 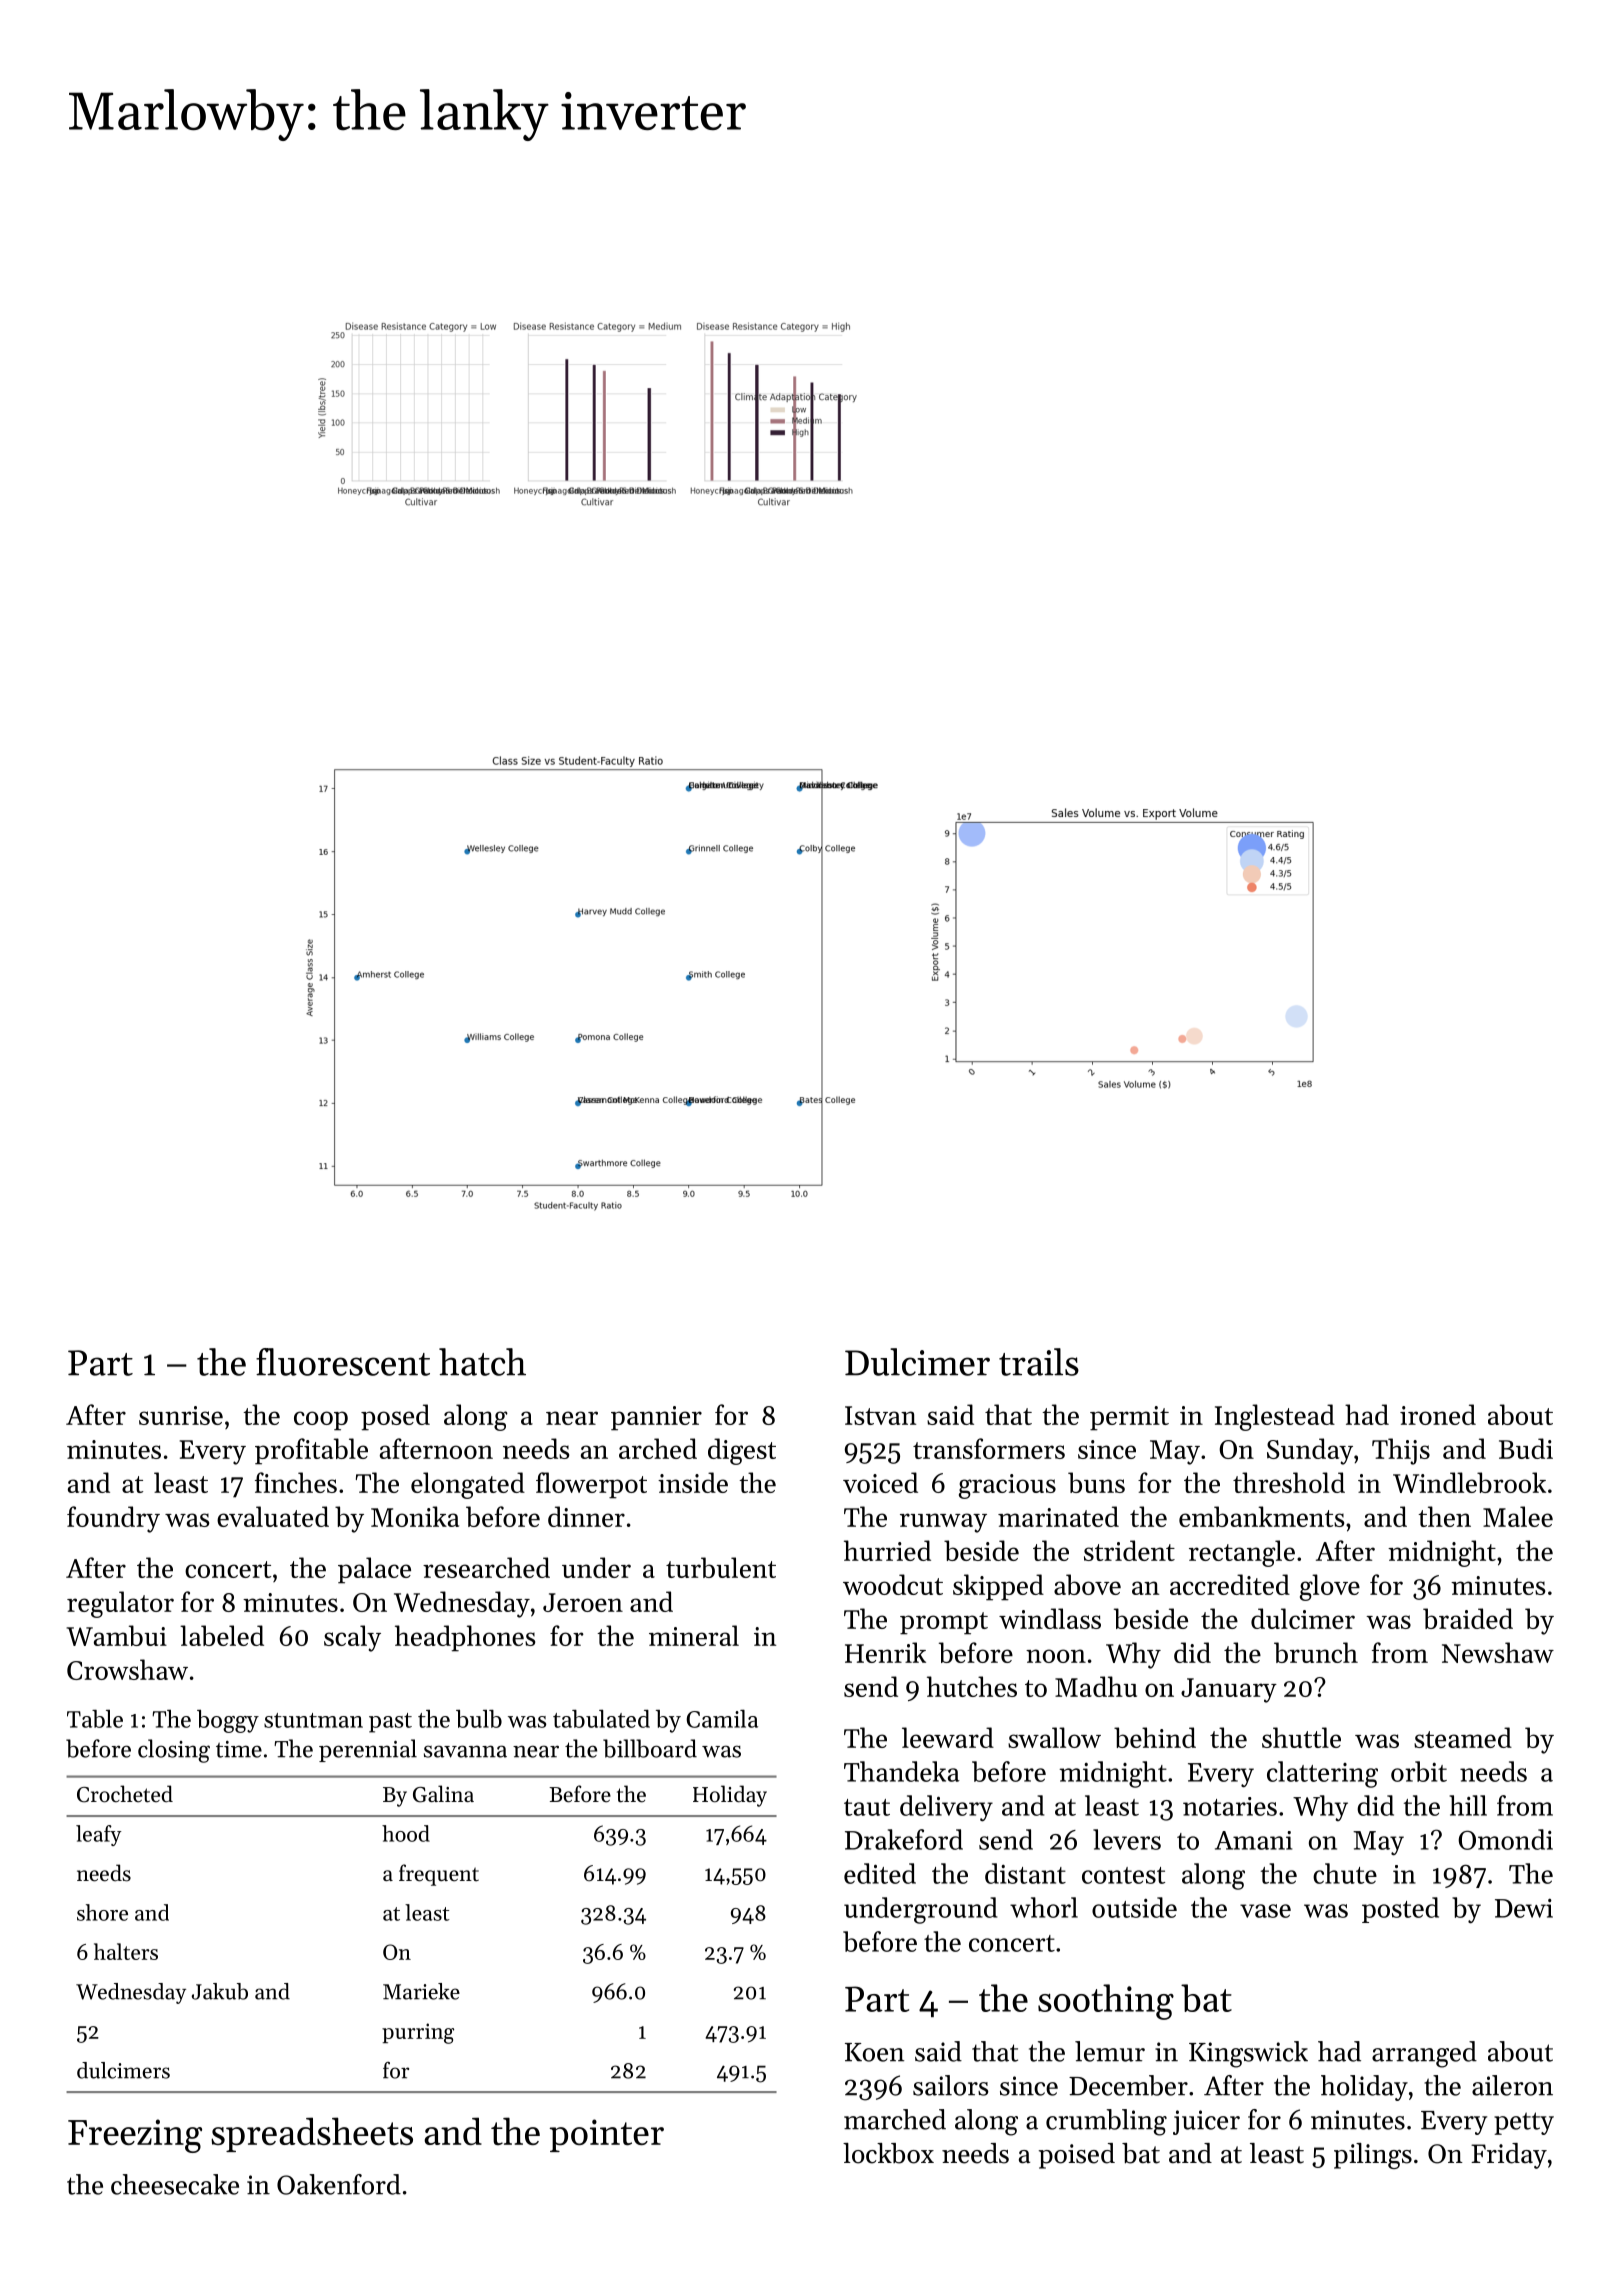 What do you see at coordinates (656, 1418) in the screenshot?
I see `pannier` at bounding box center [656, 1418].
